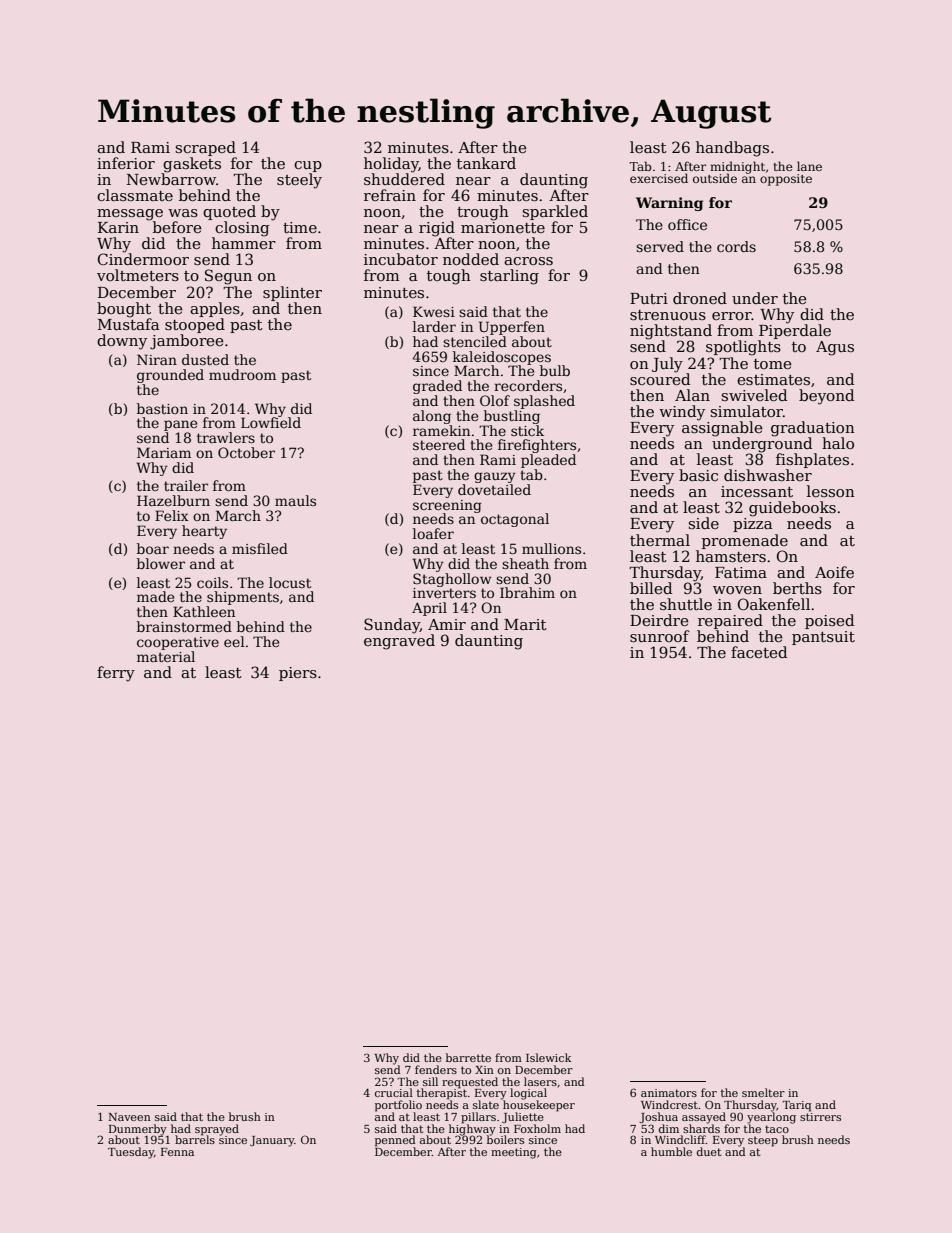 This screenshot has width=952, height=1233. I want to click on beyond, so click(826, 397).
